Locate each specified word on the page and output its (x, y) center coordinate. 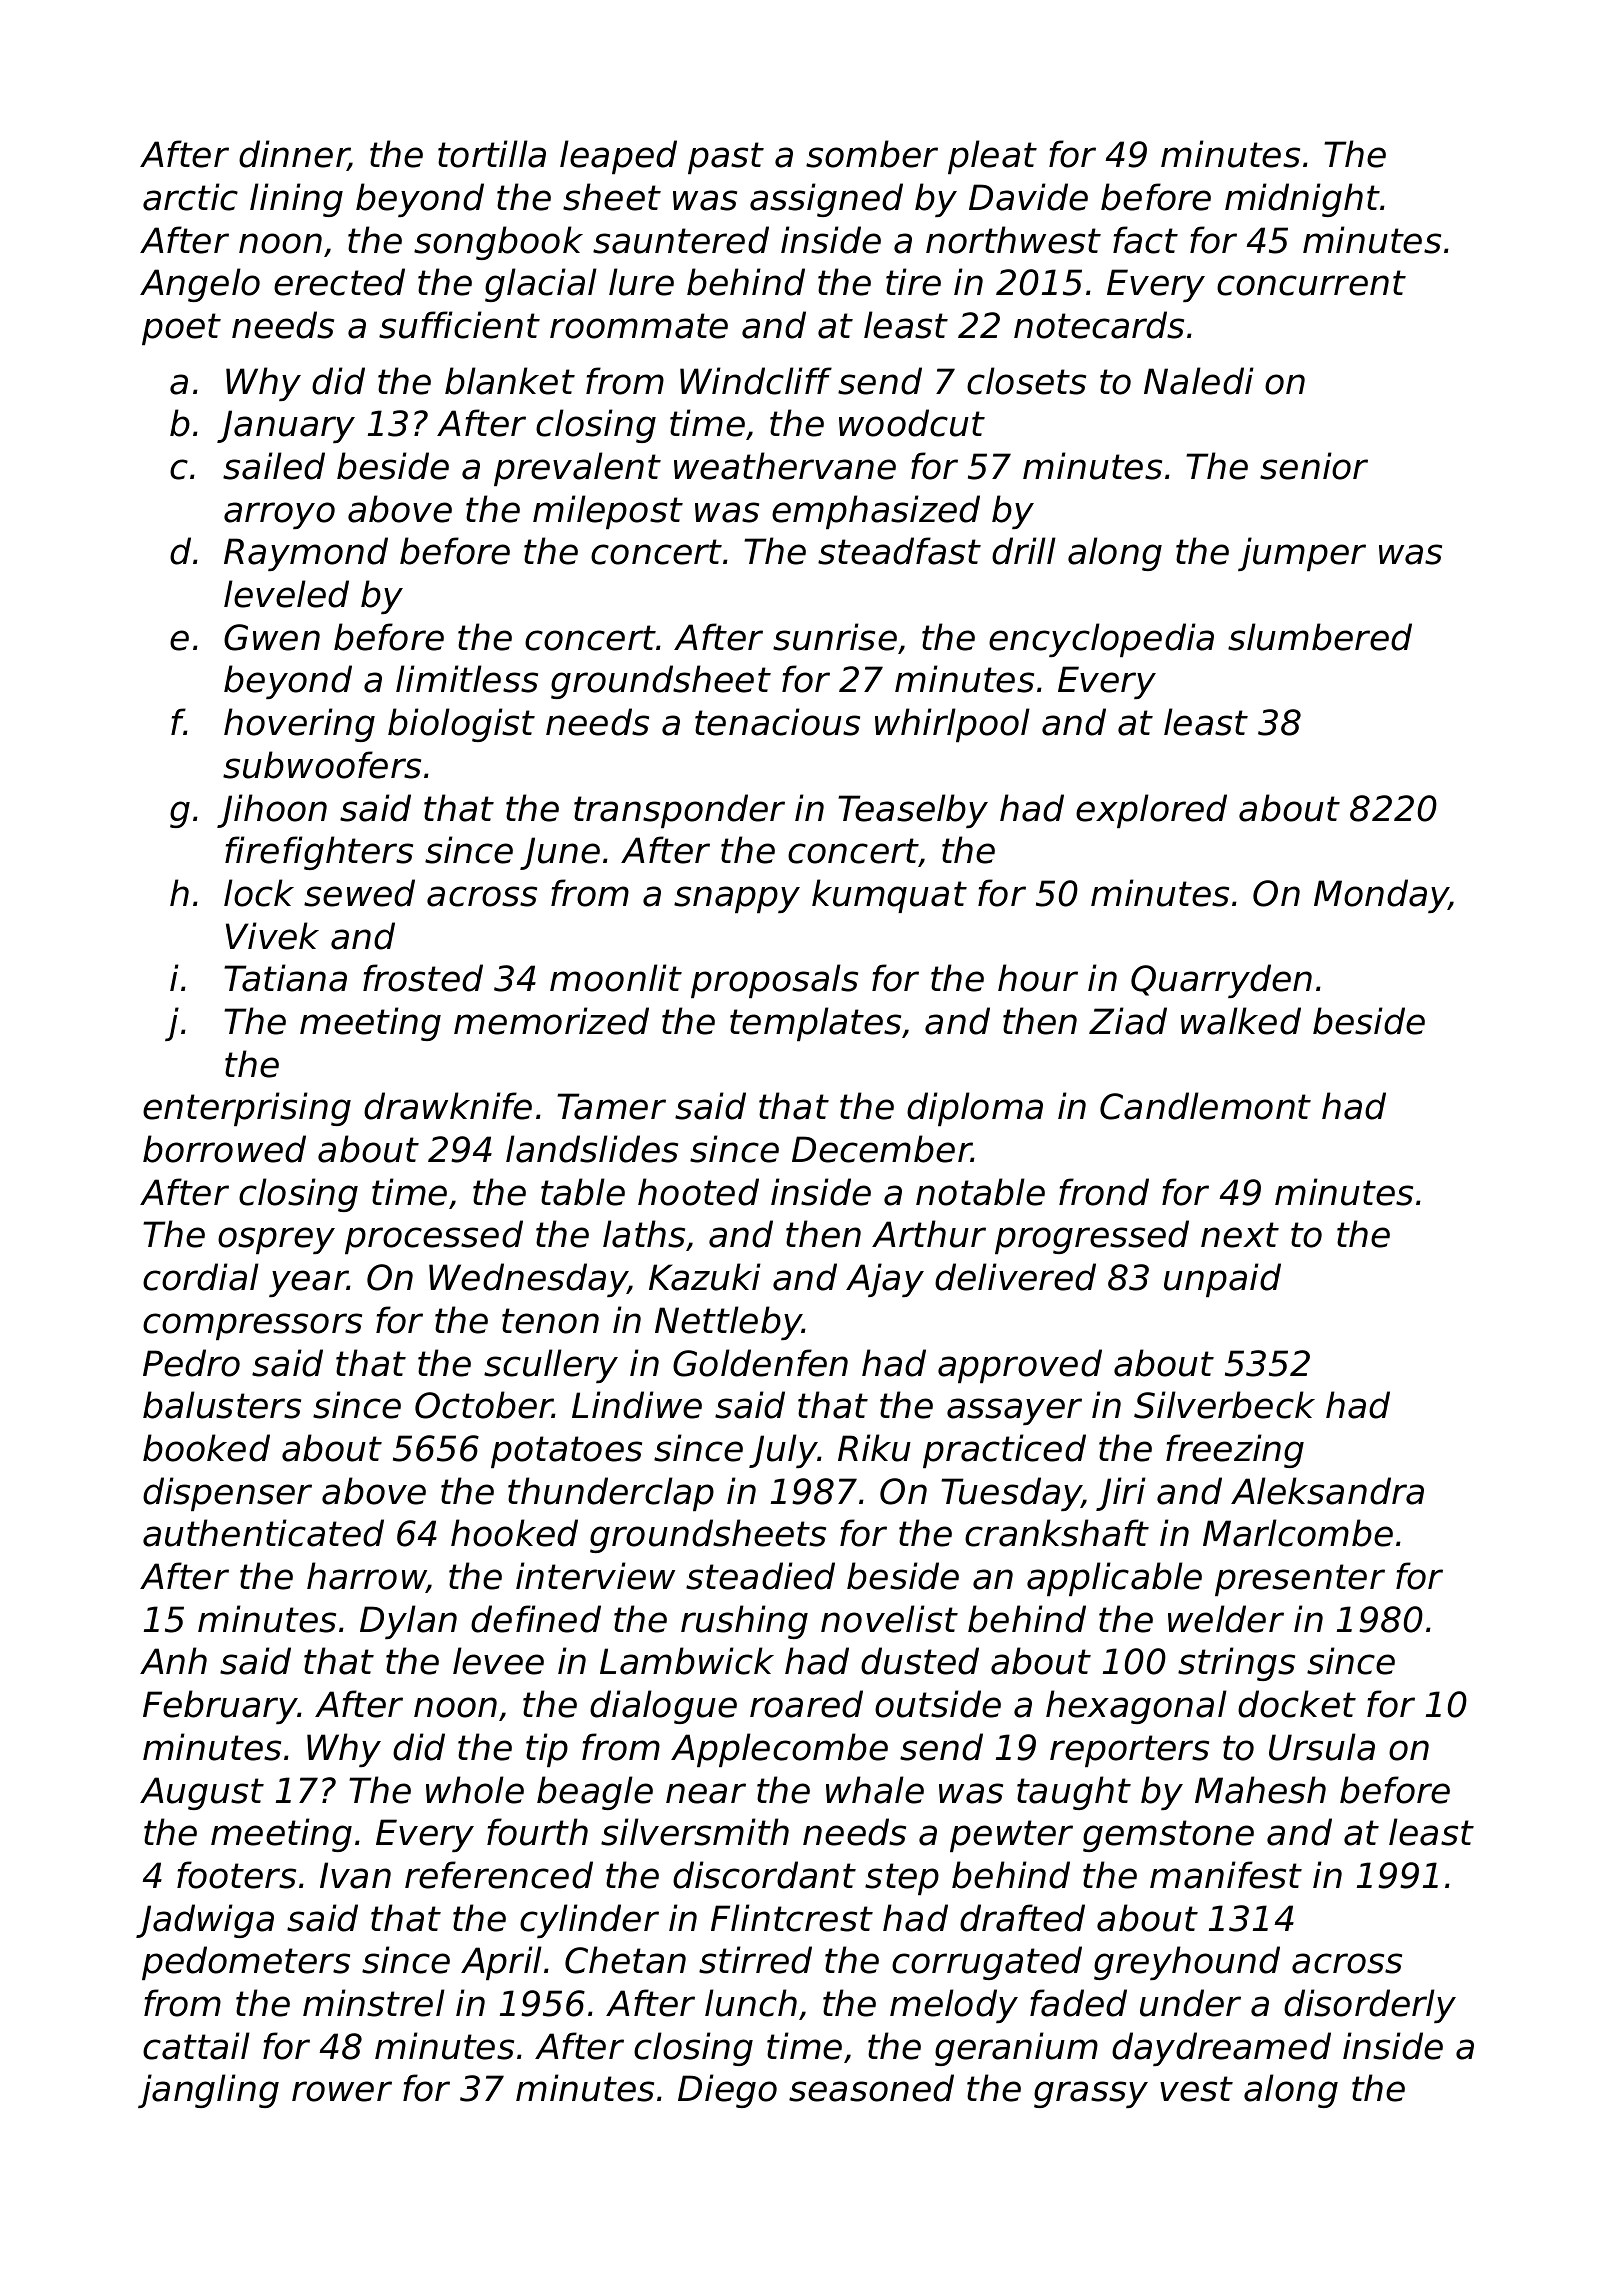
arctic (190, 197)
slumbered (1320, 637)
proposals (774, 981)
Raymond (306, 554)
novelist (889, 1619)
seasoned (871, 2088)
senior (1314, 466)
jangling (208, 2091)
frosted (423, 978)
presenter (1300, 1580)
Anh (173, 1660)
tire (913, 282)
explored (1151, 811)
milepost (608, 512)
